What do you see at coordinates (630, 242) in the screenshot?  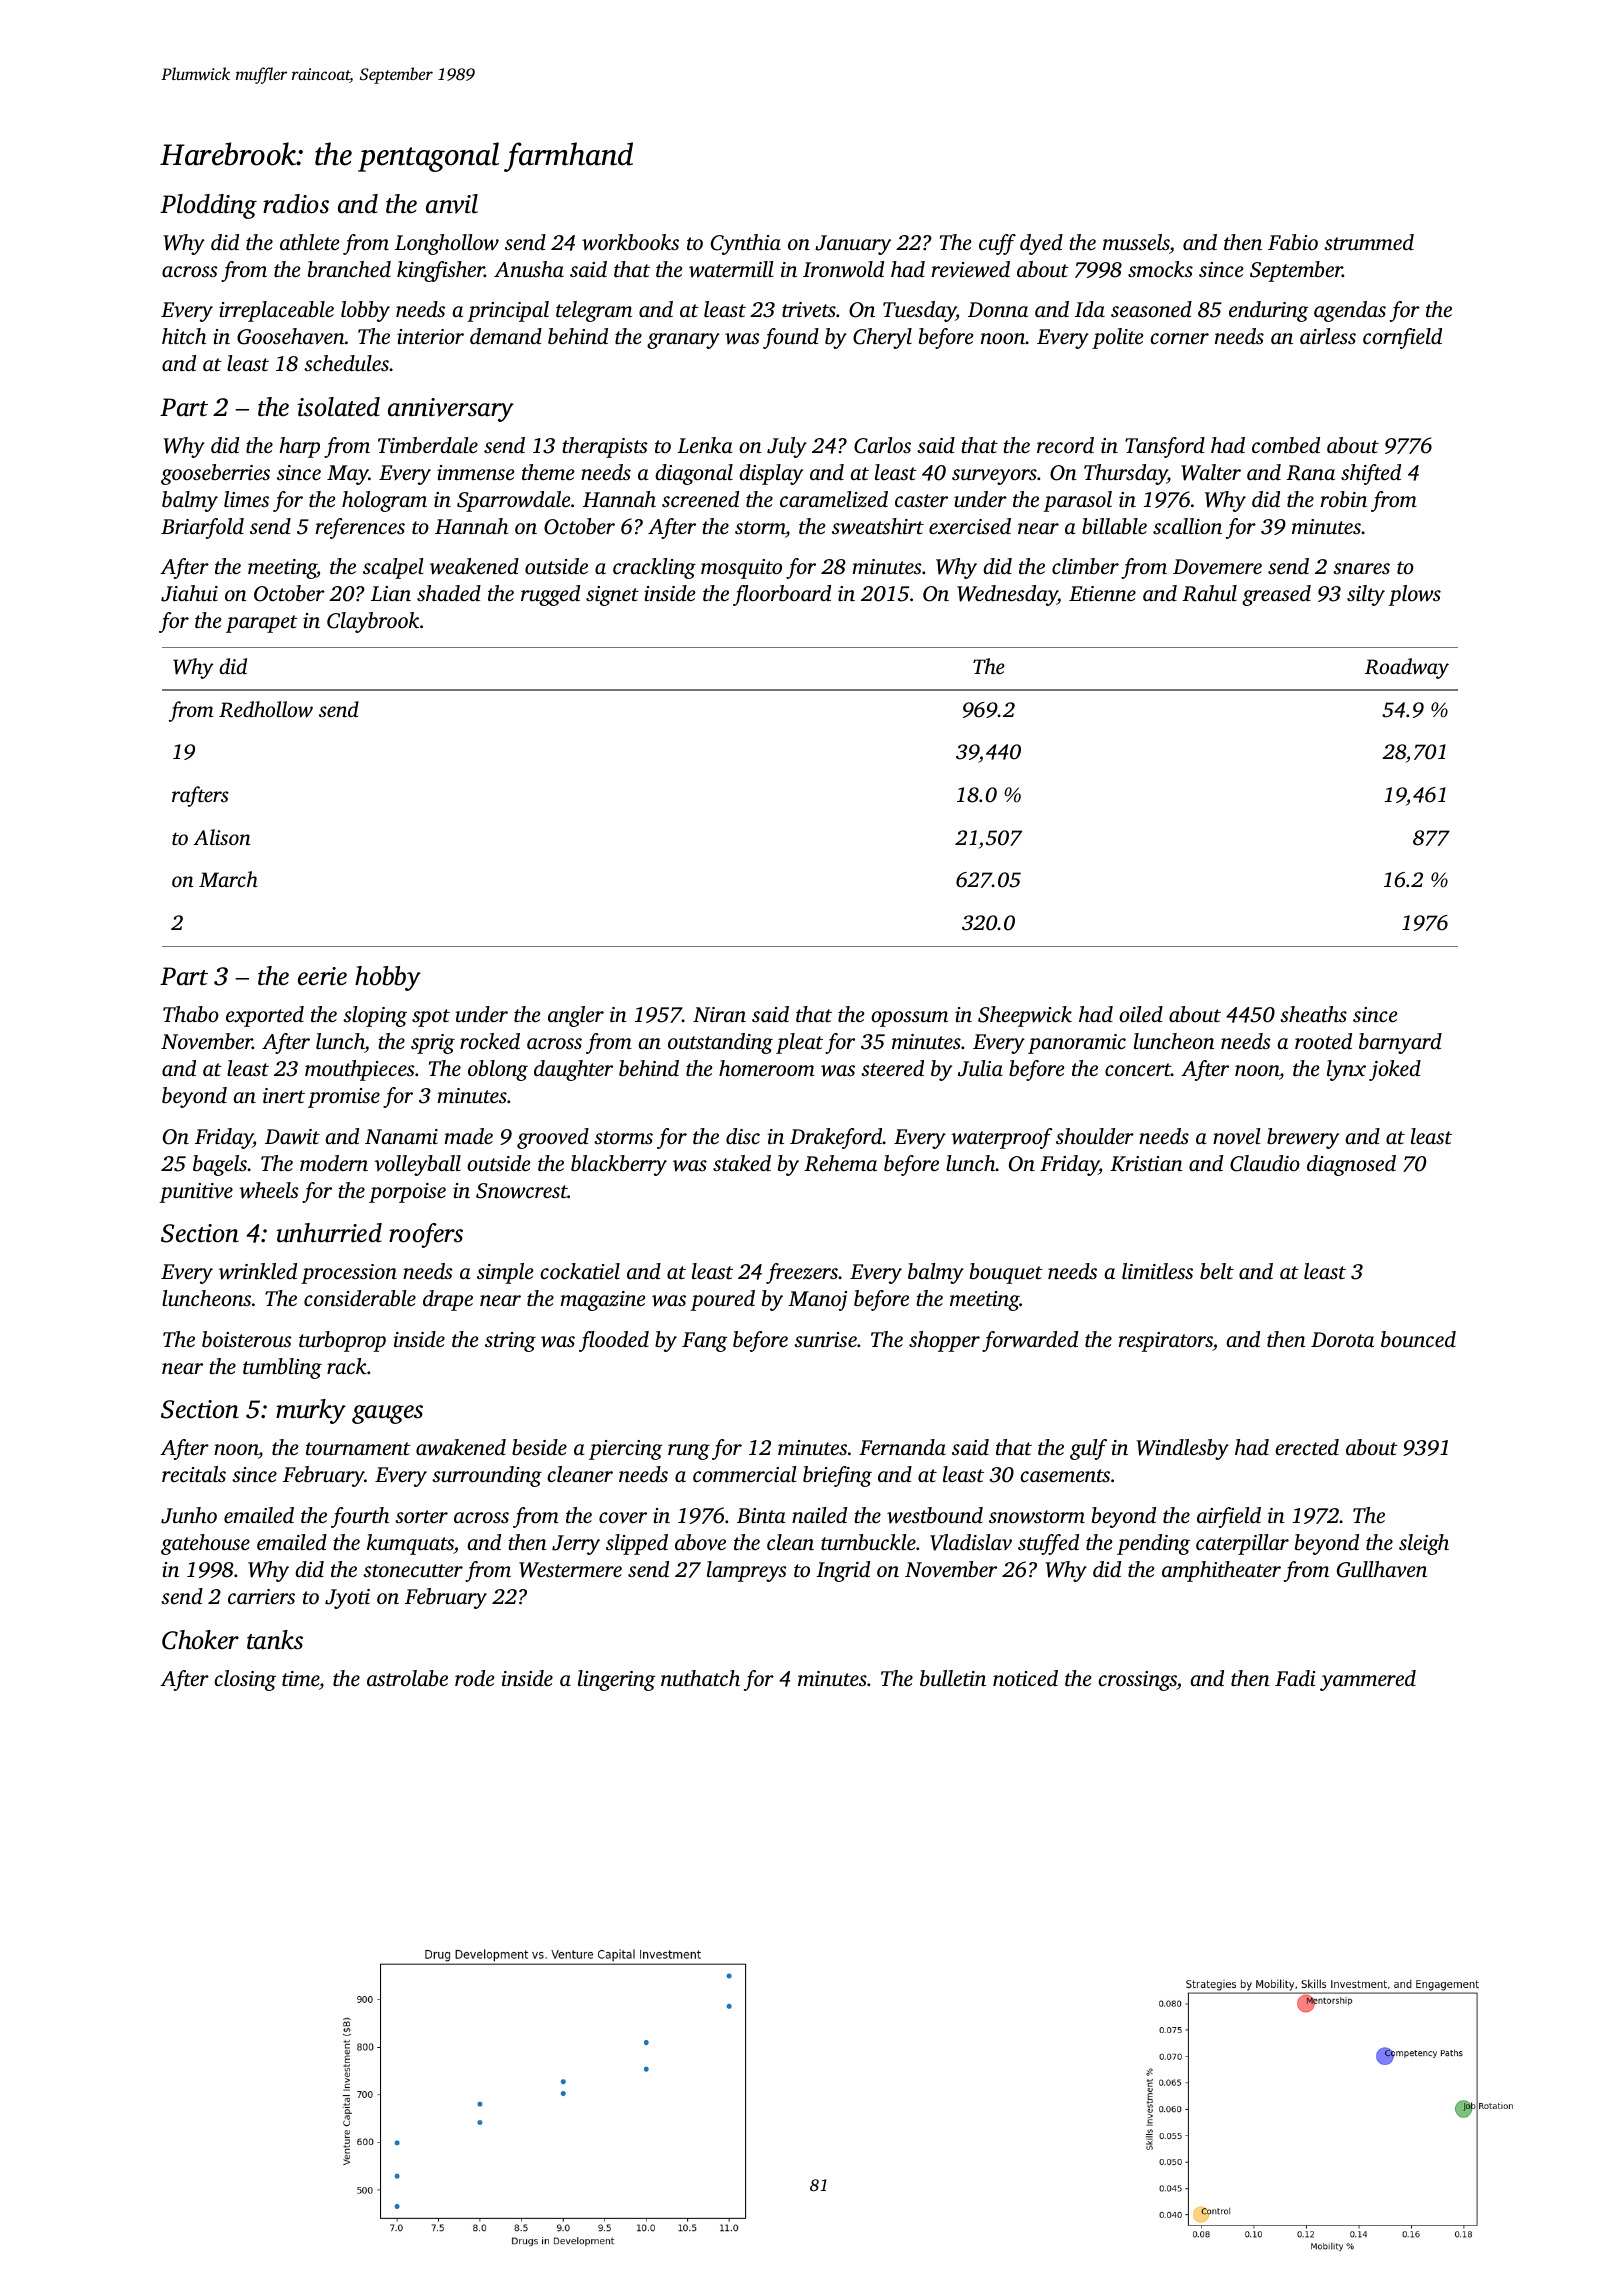 I see `workbooks` at bounding box center [630, 242].
